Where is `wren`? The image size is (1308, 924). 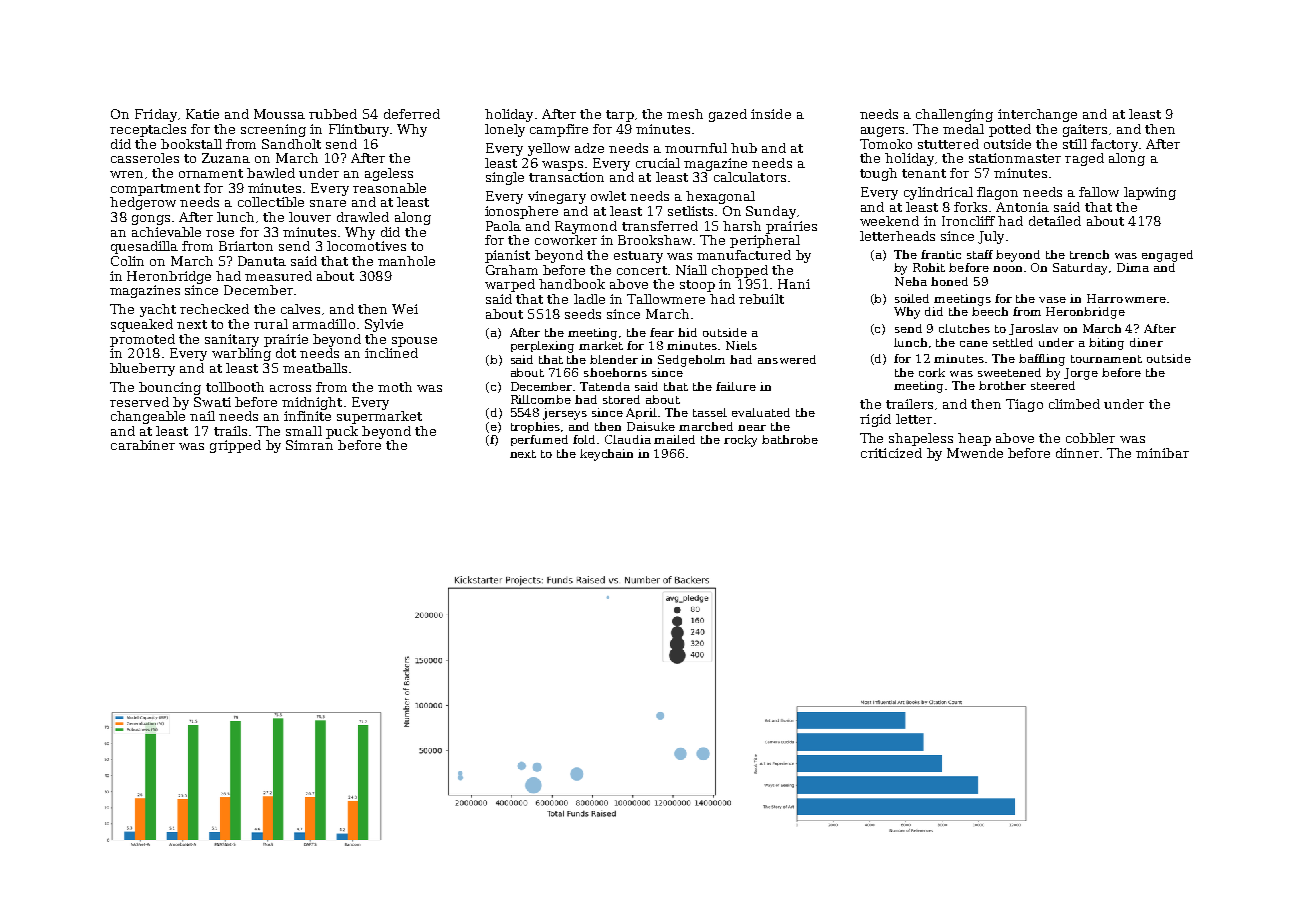
wren is located at coordinates (126, 174).
